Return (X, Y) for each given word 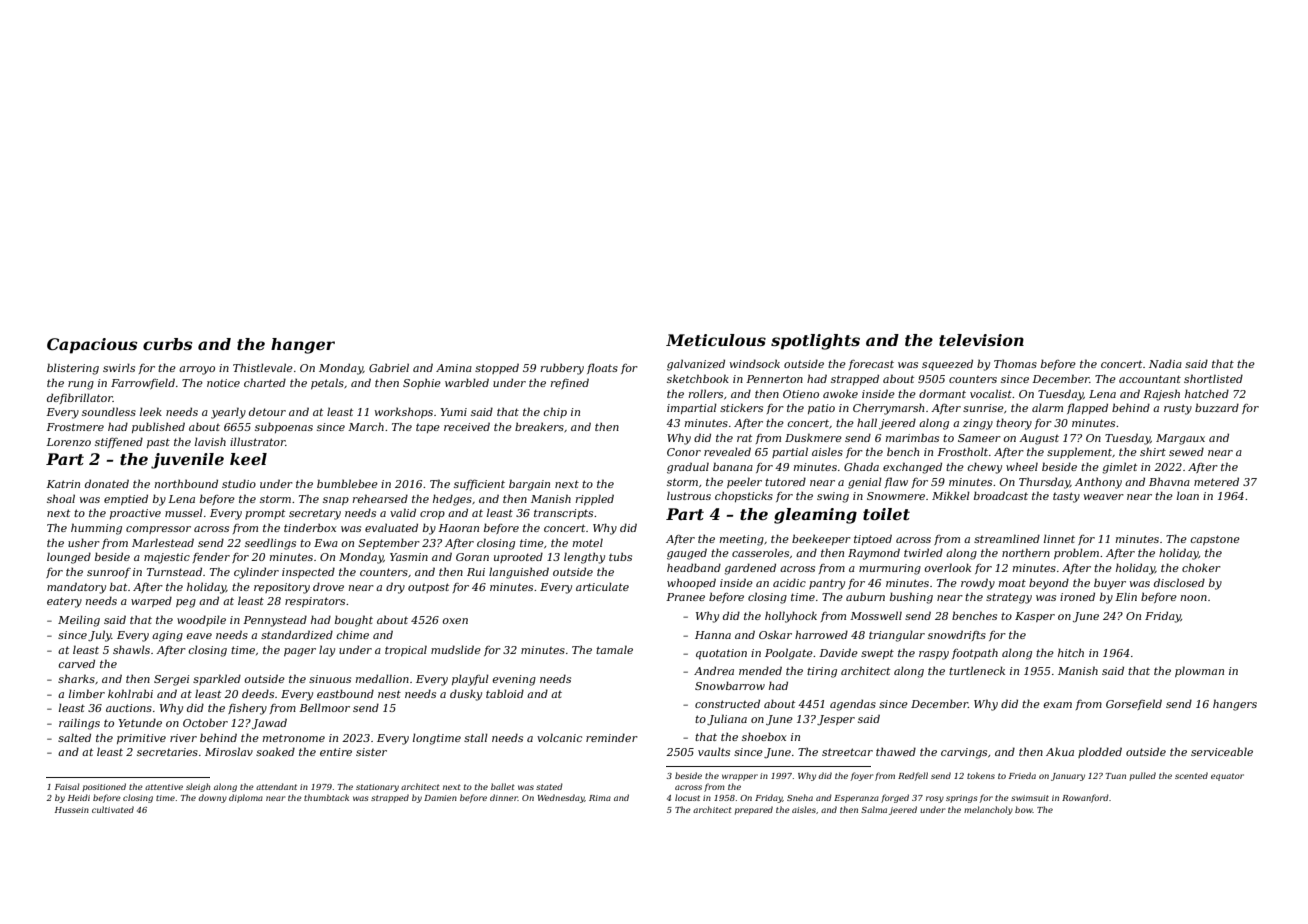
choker (1201, 567)
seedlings (270, 544)
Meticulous (716, 340)
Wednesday (561, 798)
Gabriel (389, 368)
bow (1024, 809)
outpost (428, 588)
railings (79, 724)
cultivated (113, 809)
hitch (1071, 652)
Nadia (1165, 363)
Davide (838, 652)
